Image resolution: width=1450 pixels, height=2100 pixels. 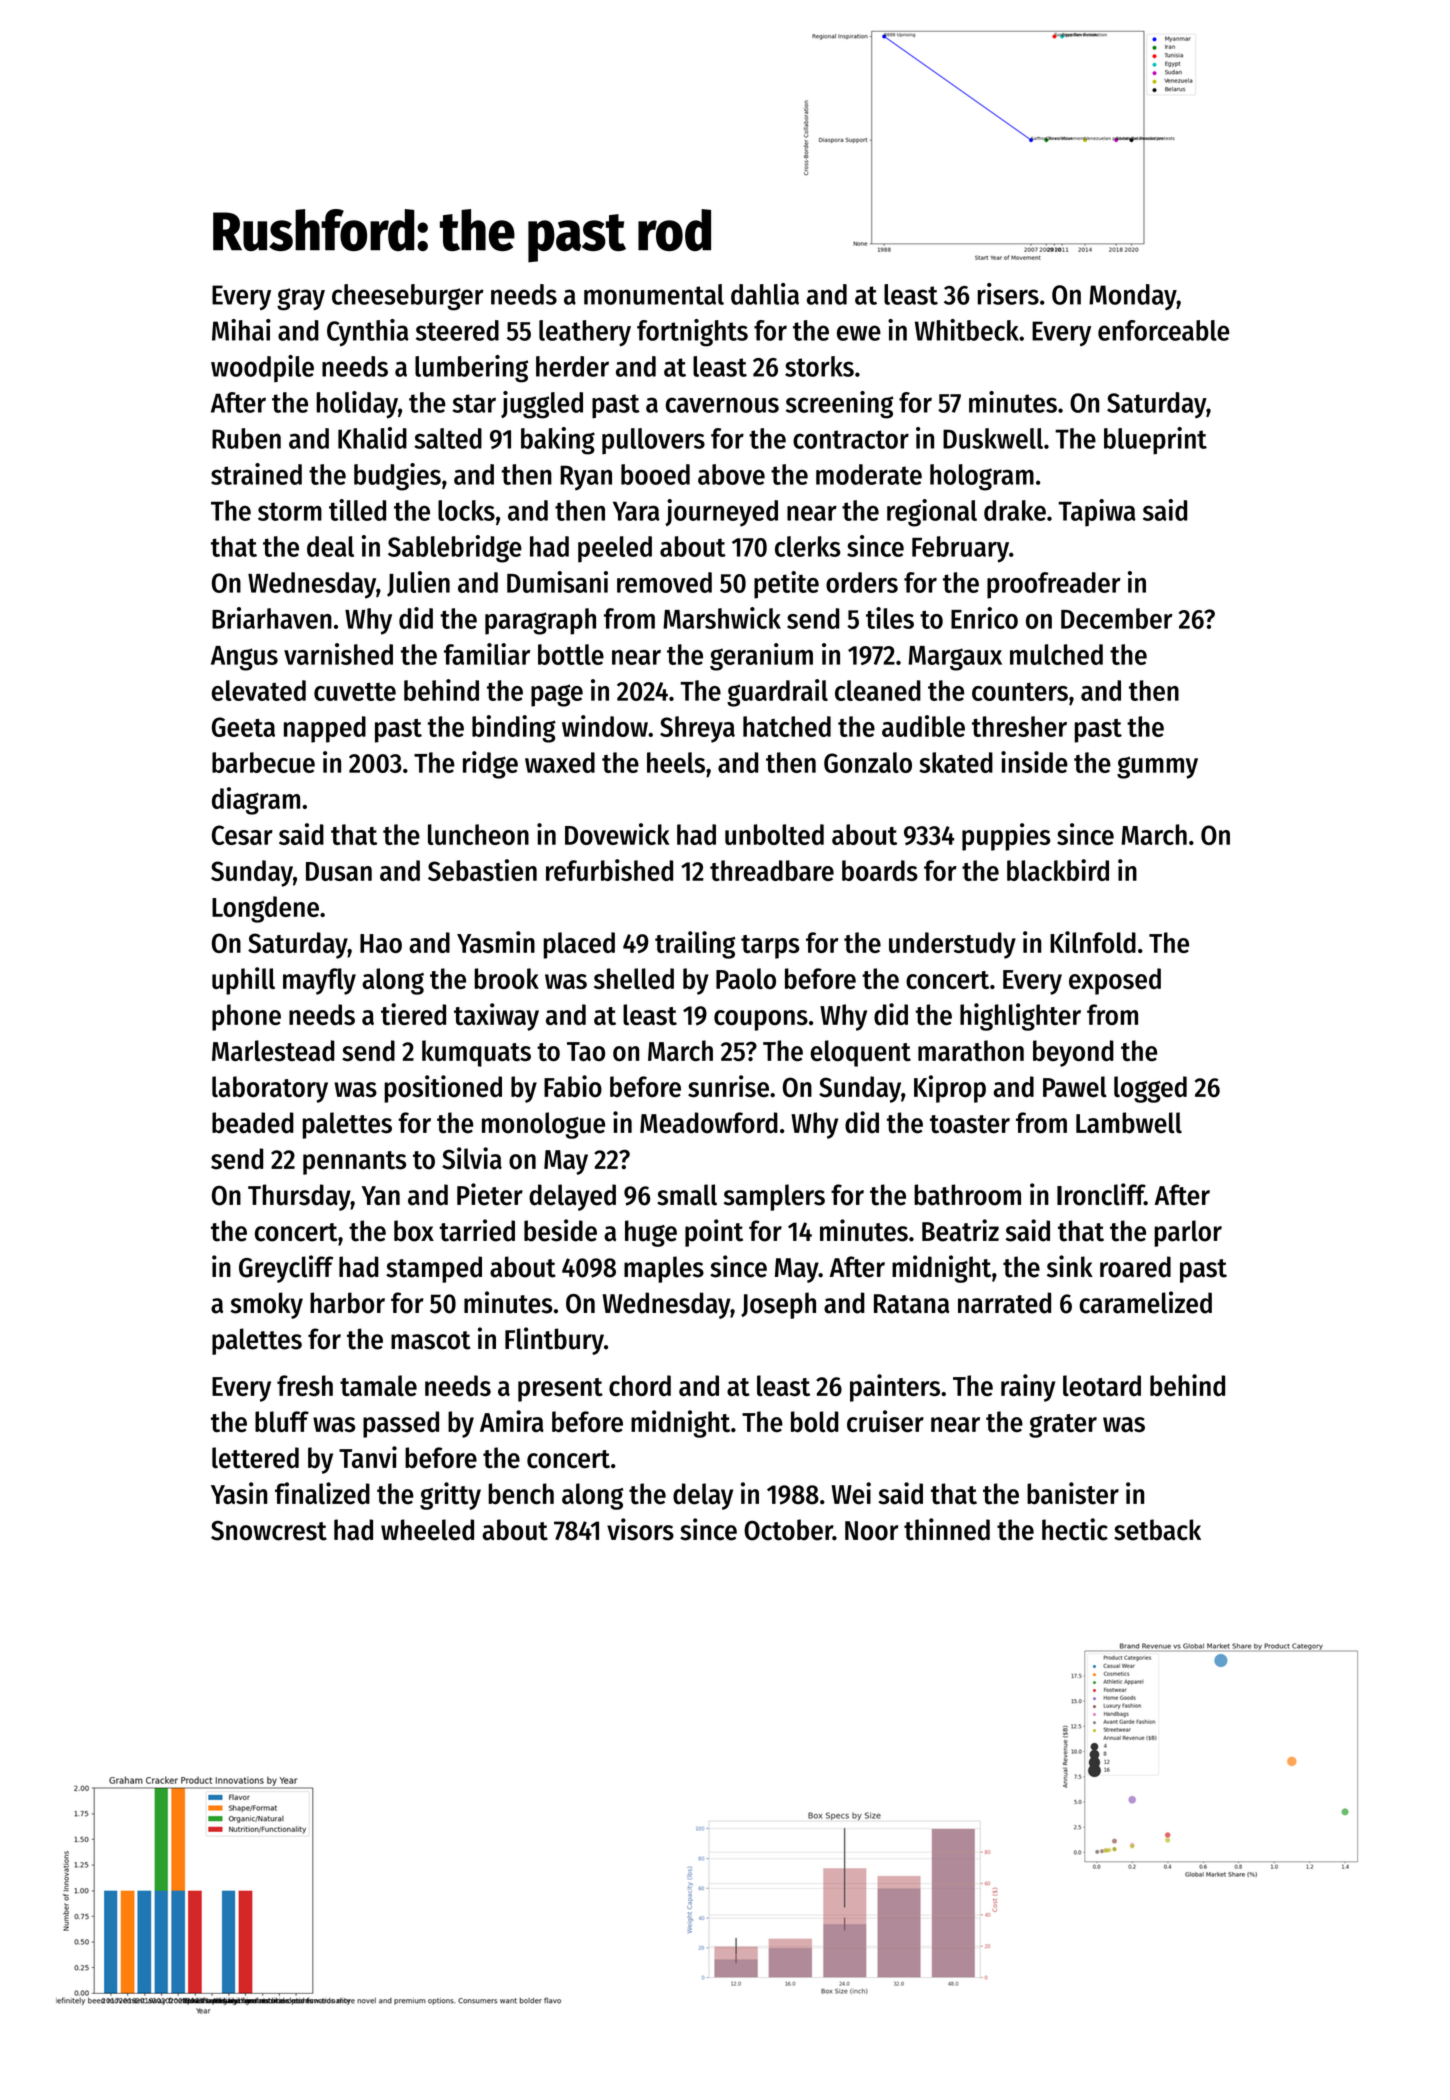 What do you see at coordinates (270, 1089) in the screenshot?
I see `laboratory` at bounding box center [270, 1089].
